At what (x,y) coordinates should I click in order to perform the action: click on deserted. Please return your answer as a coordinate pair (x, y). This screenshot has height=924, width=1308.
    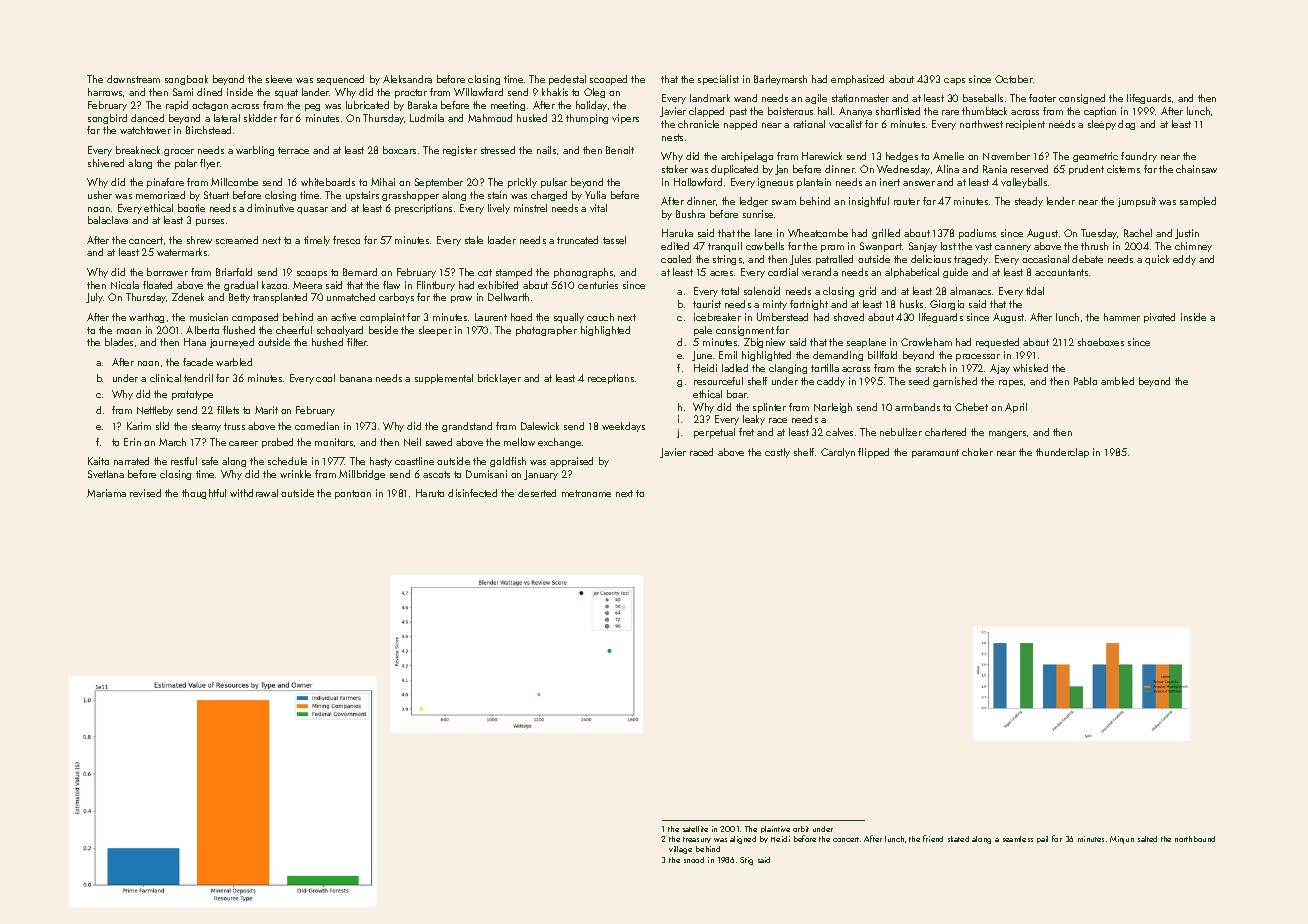
    Looking at the image, I should click on (537, 493).
